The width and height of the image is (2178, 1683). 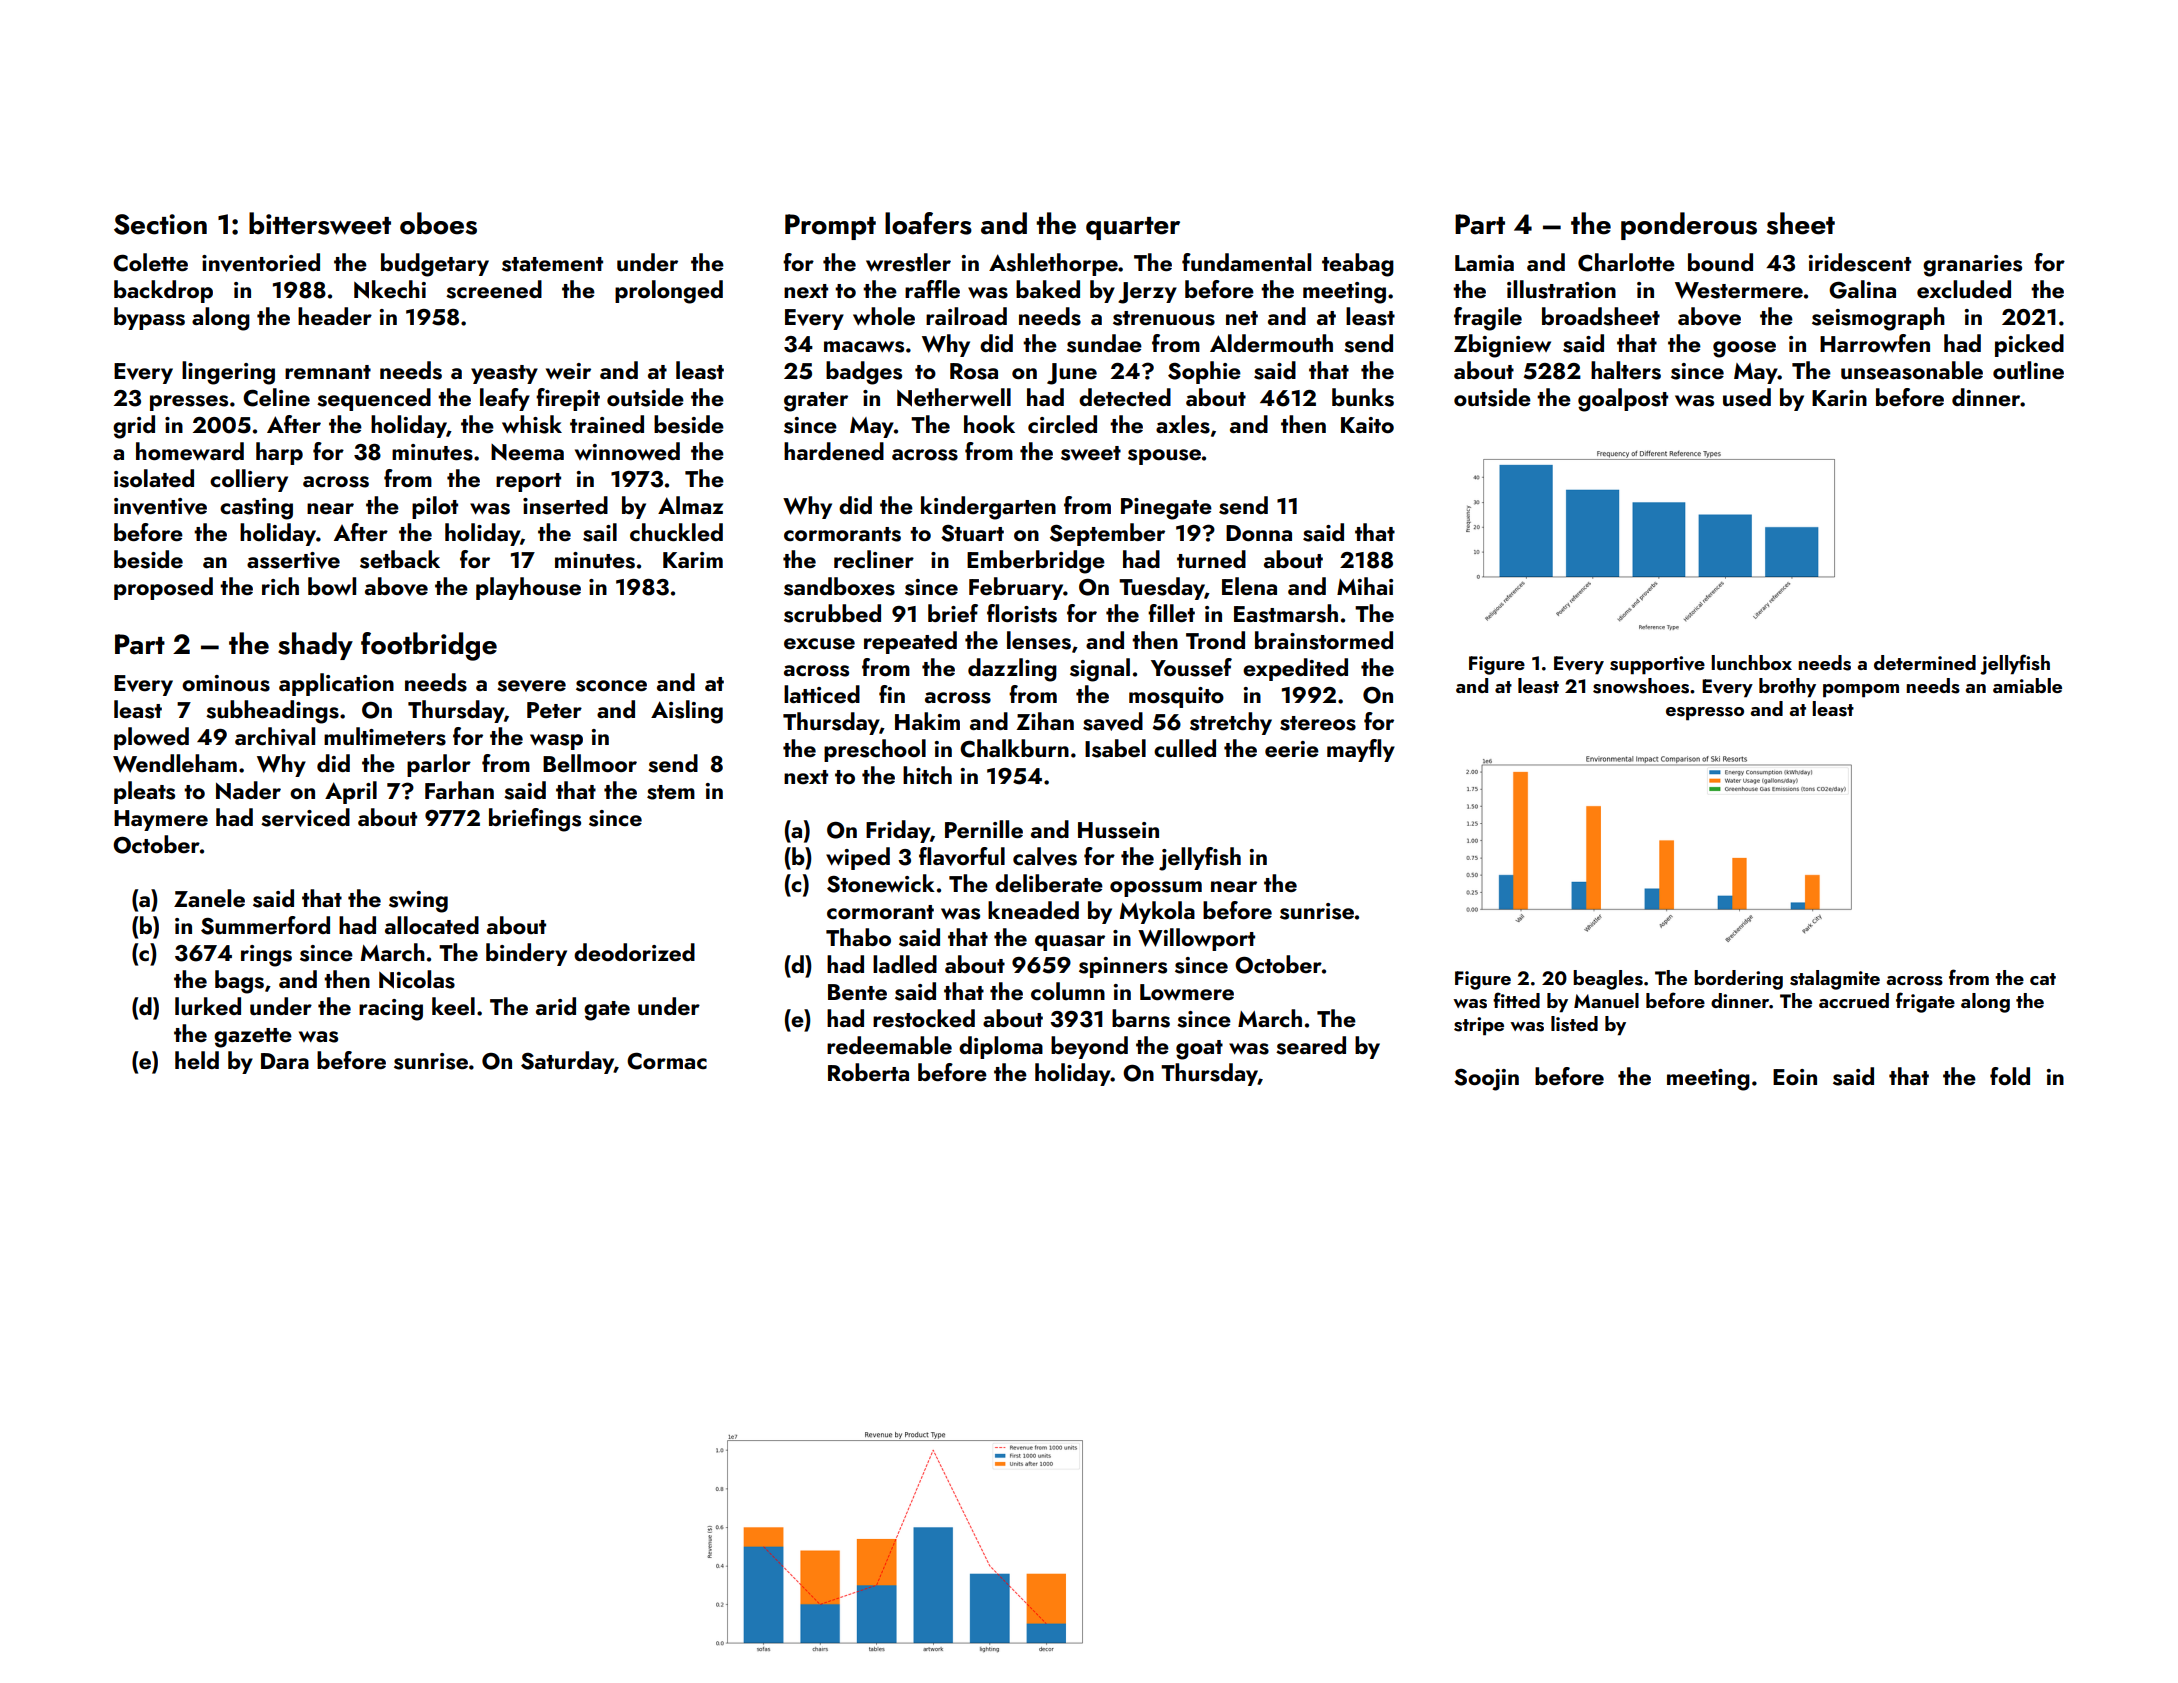 What do you see at coordinates (830, 227) in the image?
I see `Prompt` at bounding box center [830, 227].
